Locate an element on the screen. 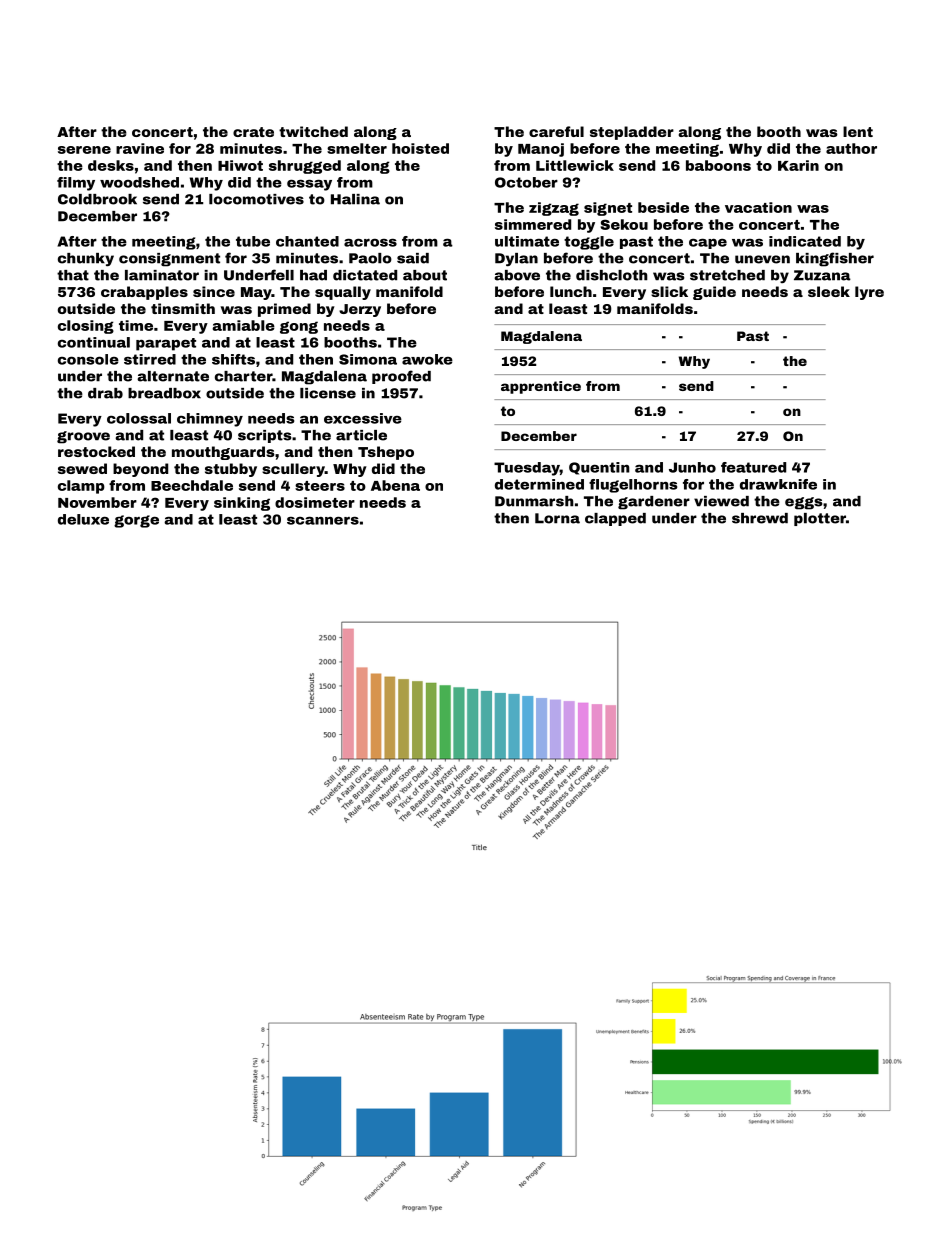 This screenshot has height=1233, width=952. featured is located at coordinates (753, 467).
